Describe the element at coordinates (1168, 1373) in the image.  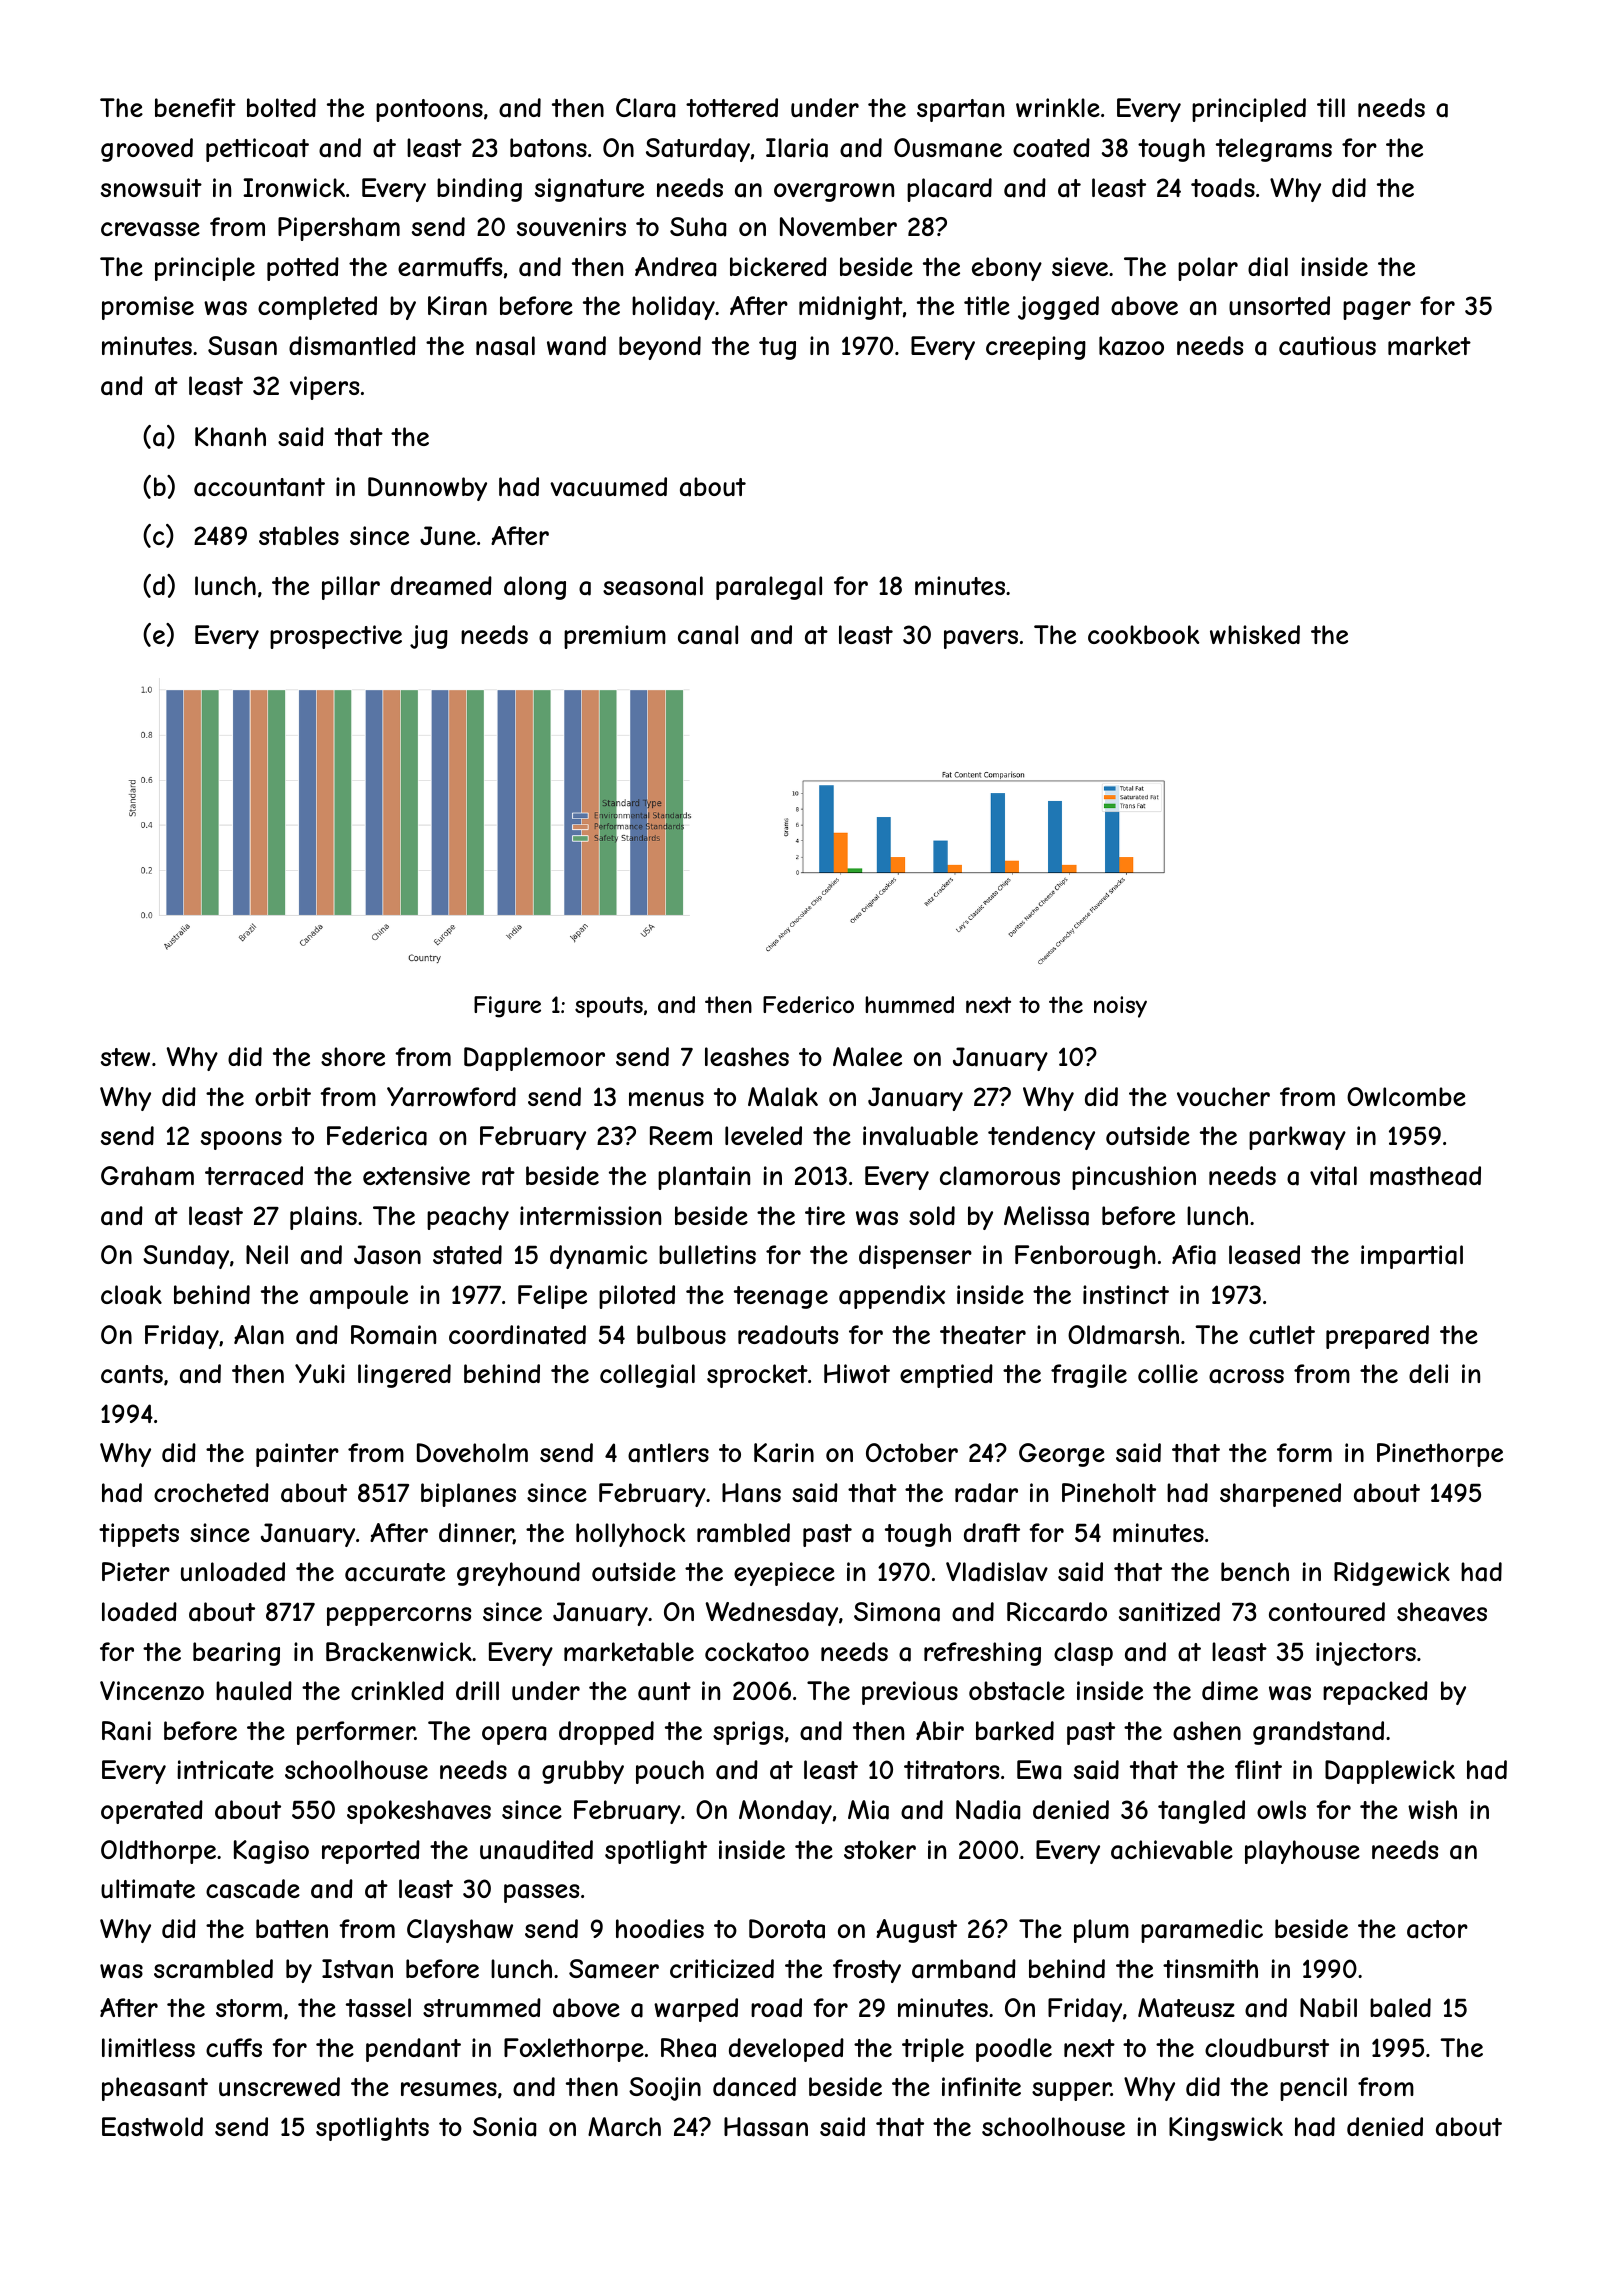
I see `collie` at that location.
